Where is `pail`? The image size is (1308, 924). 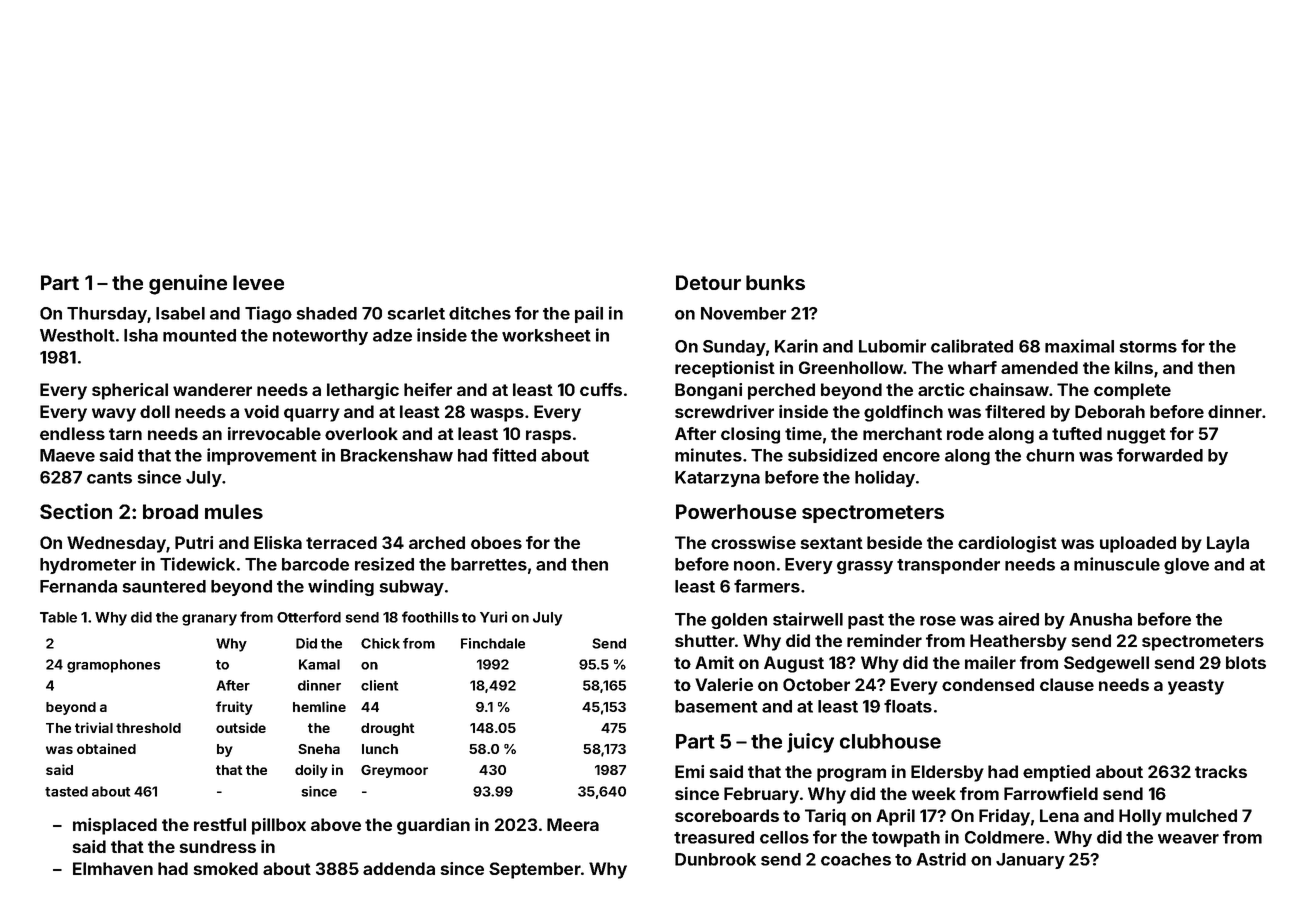
pail is located at coordinates (589, 314).
